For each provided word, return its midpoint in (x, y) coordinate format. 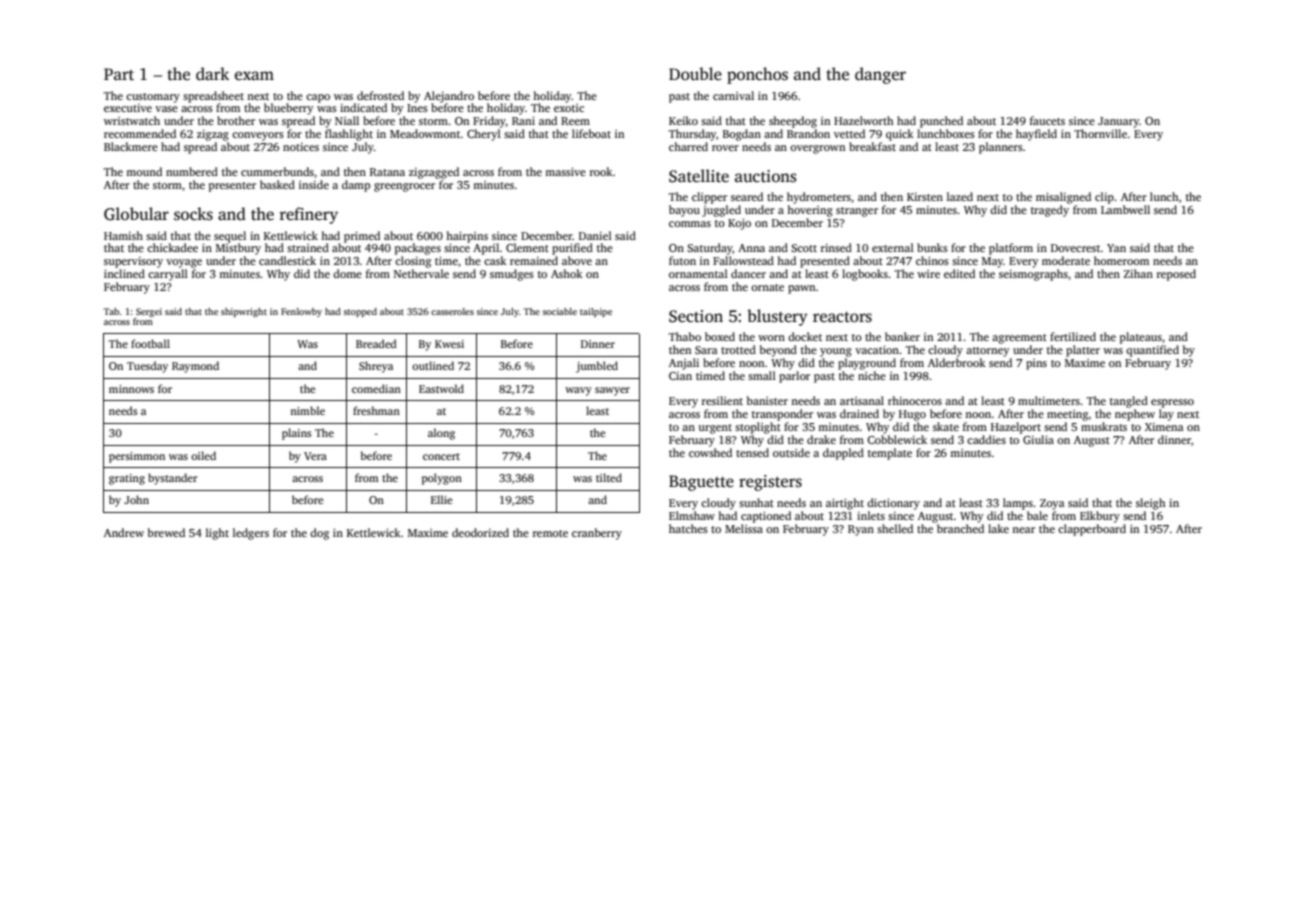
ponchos (757, 75)
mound (144, 171)
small (762, 375)
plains (296, 434)
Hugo (912, 415)
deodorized (480, 532)
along (441, 434)
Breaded (376, 343)
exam (254, 75)
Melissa (744, 528)
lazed (960, 196)
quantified (1152, 351)
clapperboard (1092, 530)
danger (880, 75)
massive (565, 171)
